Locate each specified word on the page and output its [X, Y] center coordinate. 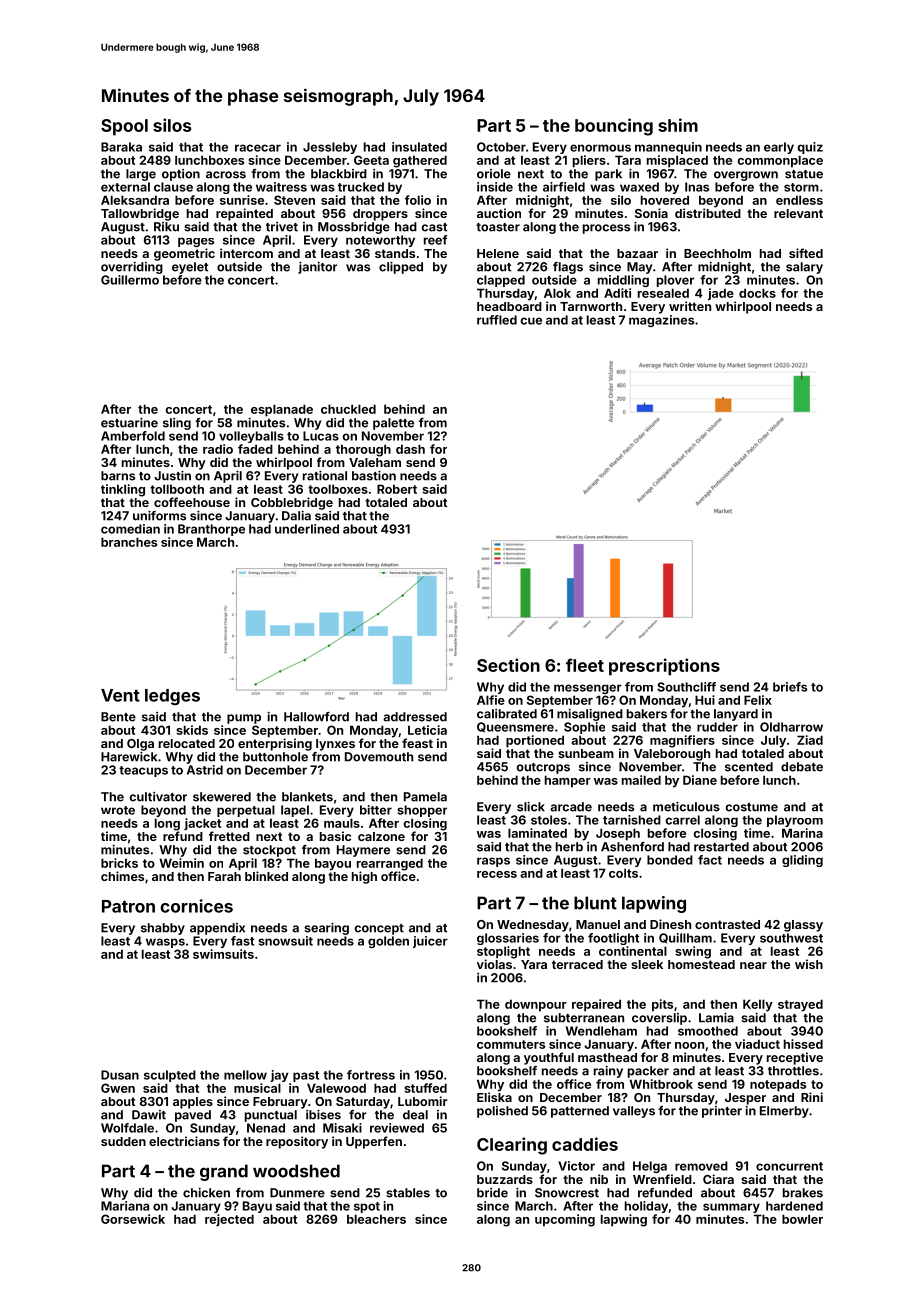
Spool [124, 127]
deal [415, 1115]
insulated [419, 147]
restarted [721, 847]
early [779, 148]
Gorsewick [133, 1219]
